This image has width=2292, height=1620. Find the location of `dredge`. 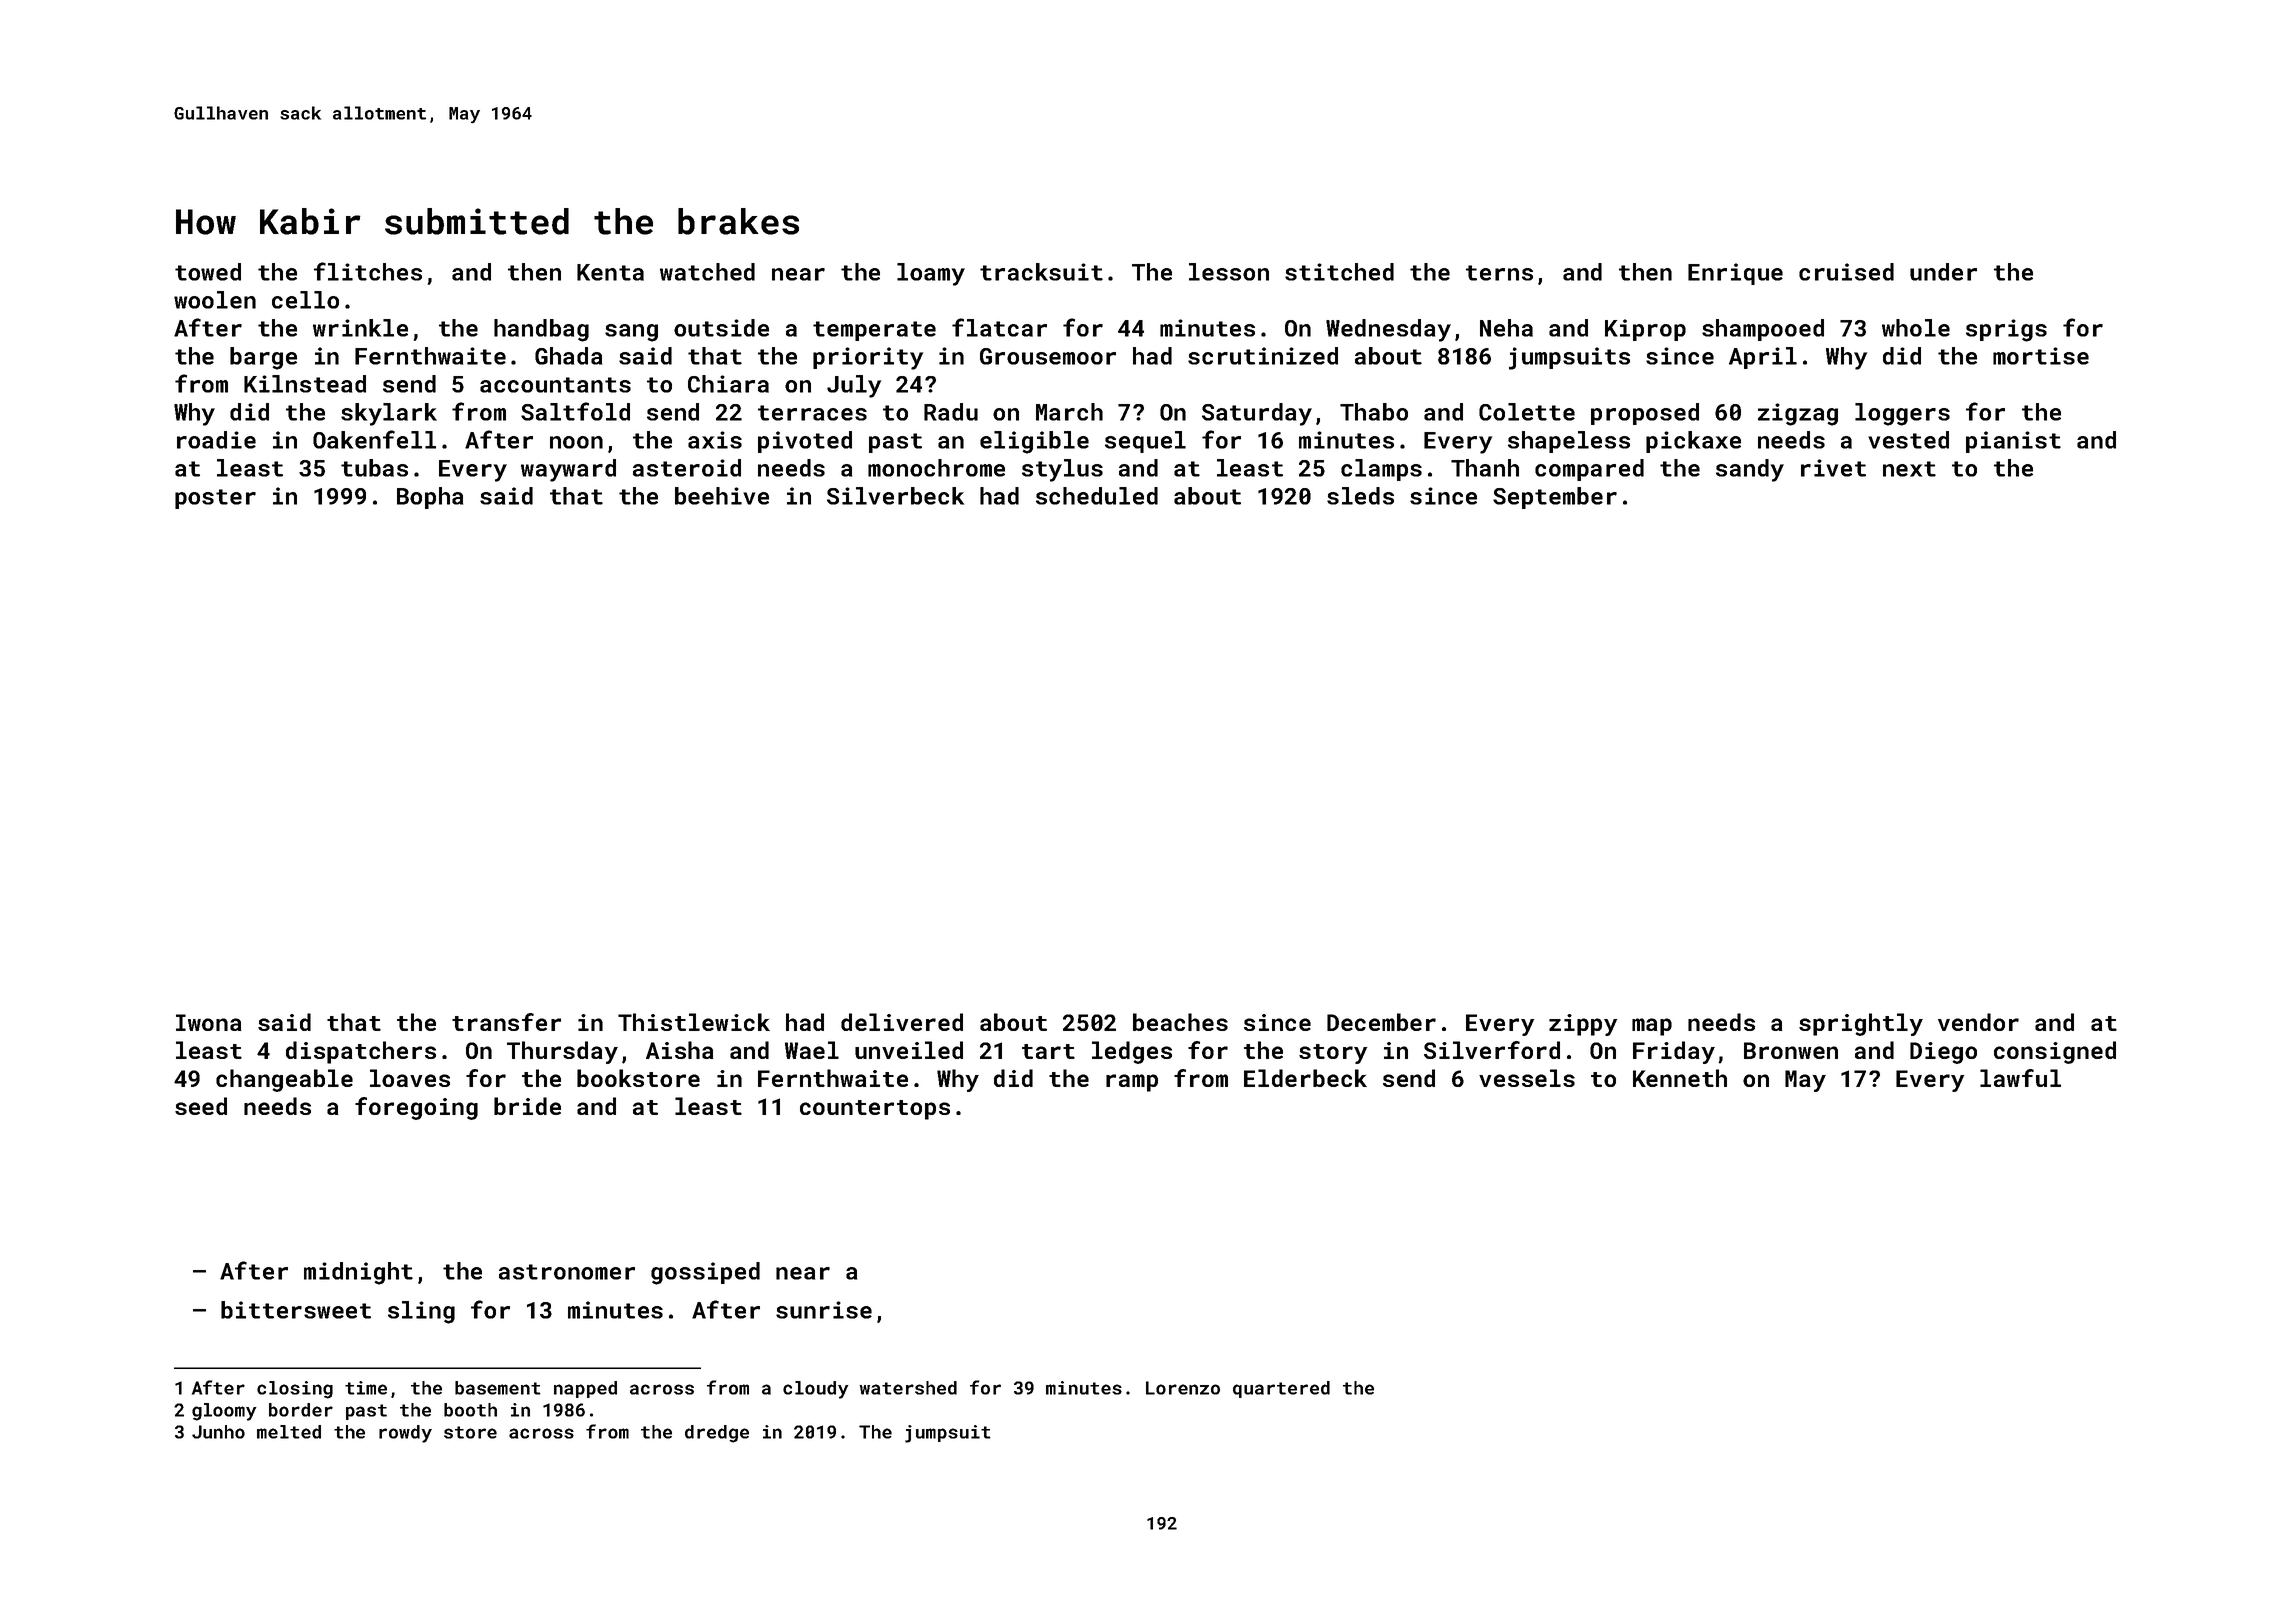

dredge is located at coordinates (717, 1434).
